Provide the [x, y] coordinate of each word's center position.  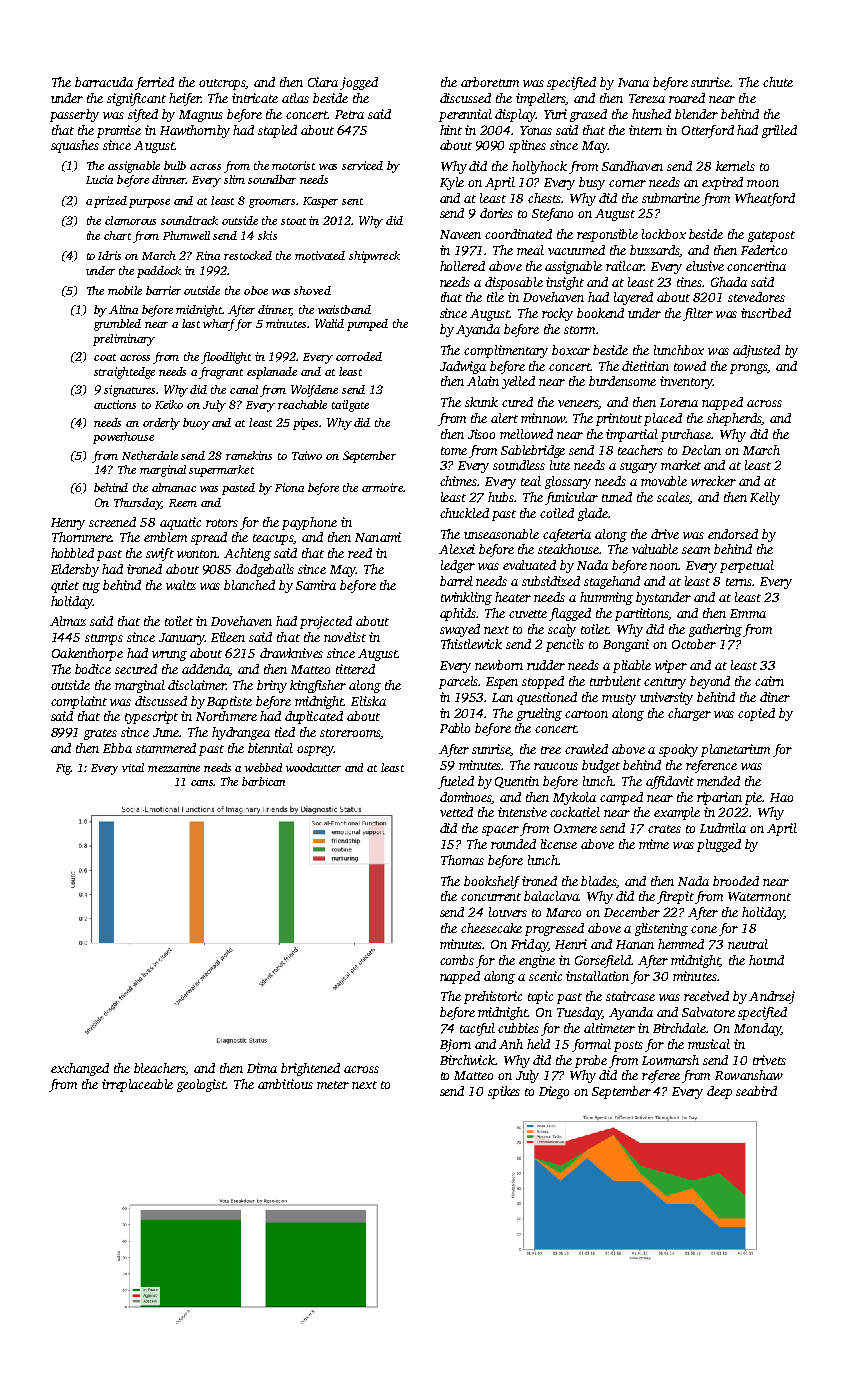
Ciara [323, 82]
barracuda [104, 82]
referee [661, 1076]
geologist [201, 1085]
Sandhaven [632, 166]
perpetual [747, 566]
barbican [263, 781]
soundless [519, 465]
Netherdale [150, 455]
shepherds [734, 419]
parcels [459, 682]
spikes [504, 1092]
